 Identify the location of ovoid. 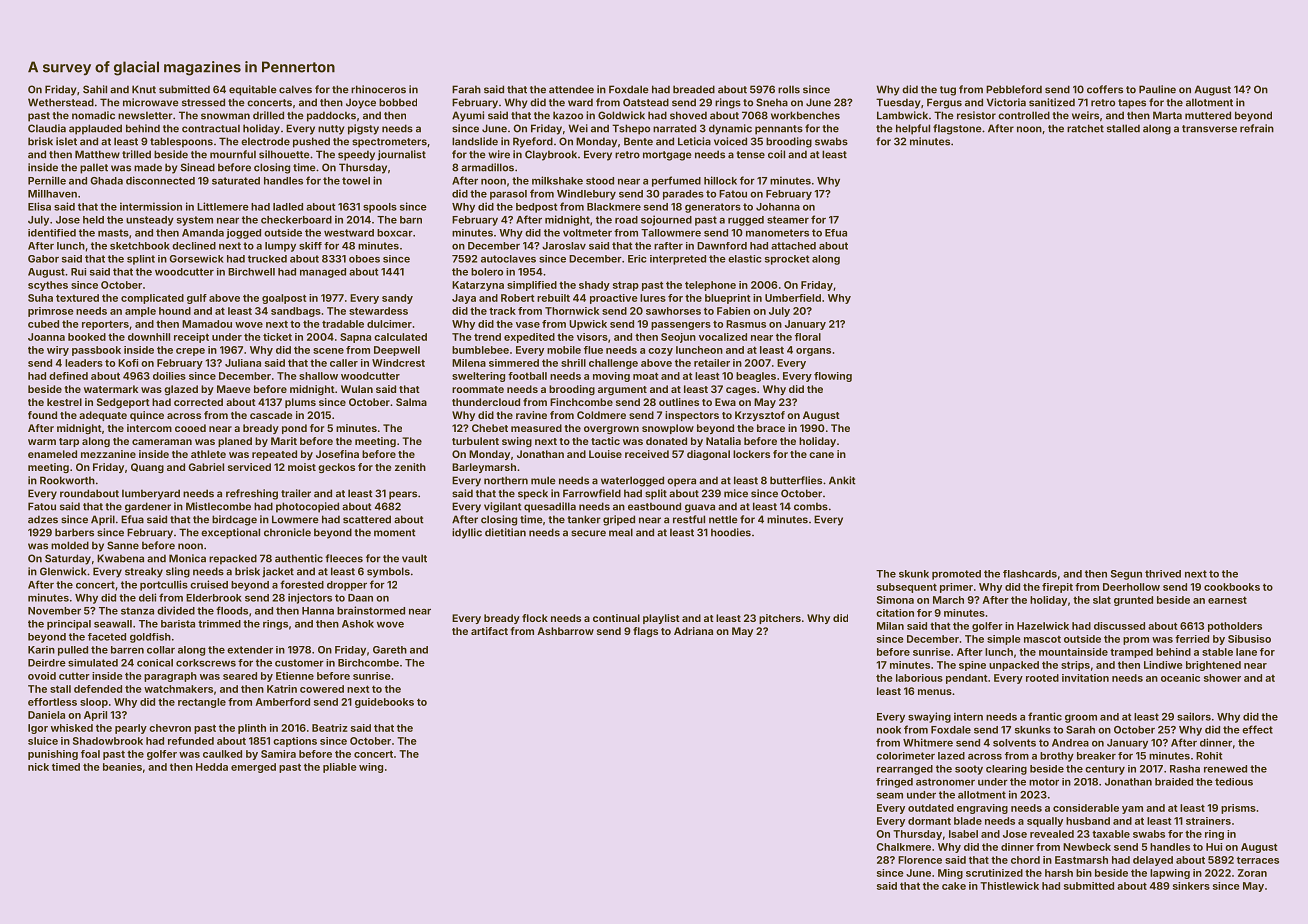
(42, 676).
